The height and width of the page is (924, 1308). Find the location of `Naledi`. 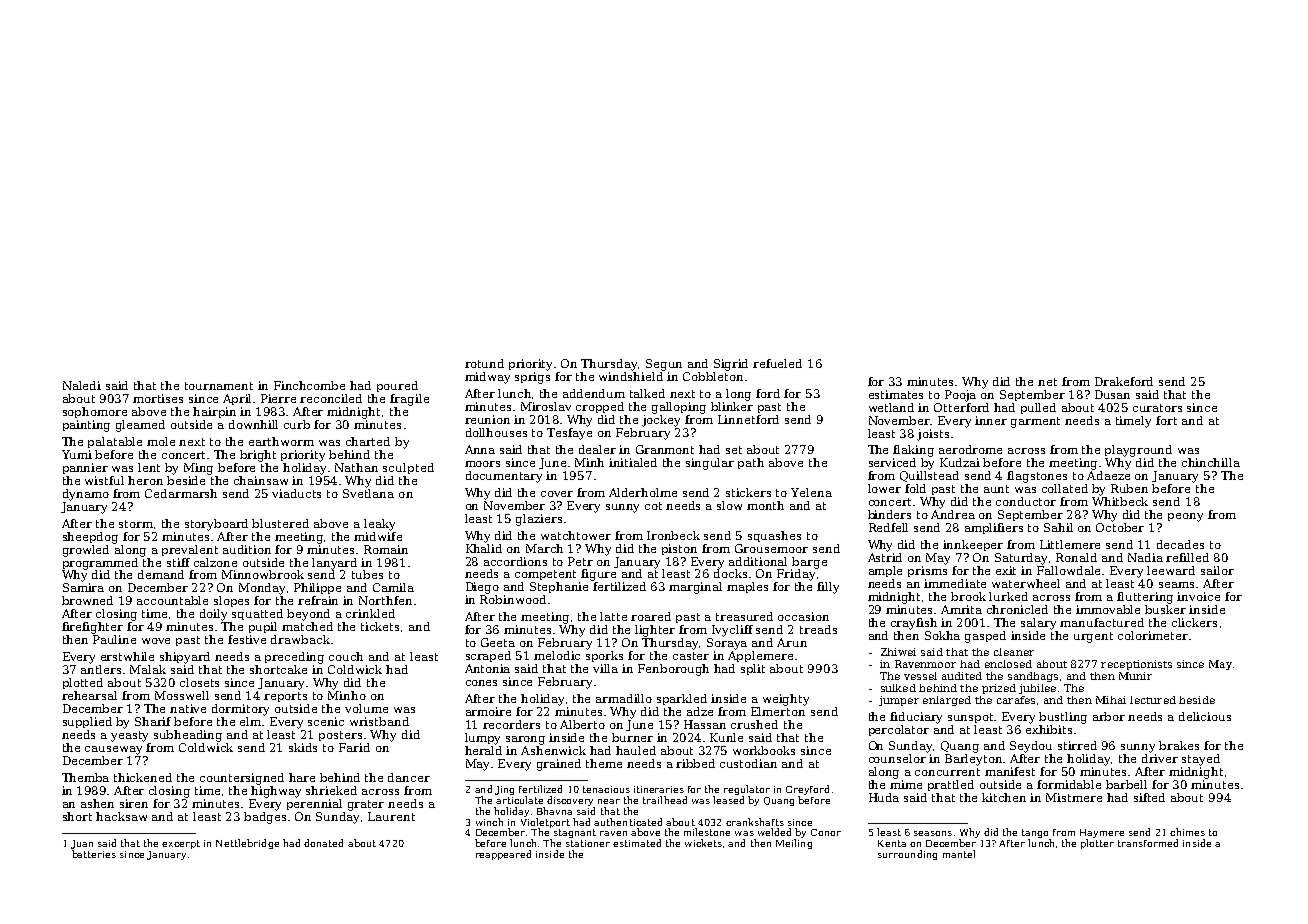

Naledi is located at coordinates (82, 385).
